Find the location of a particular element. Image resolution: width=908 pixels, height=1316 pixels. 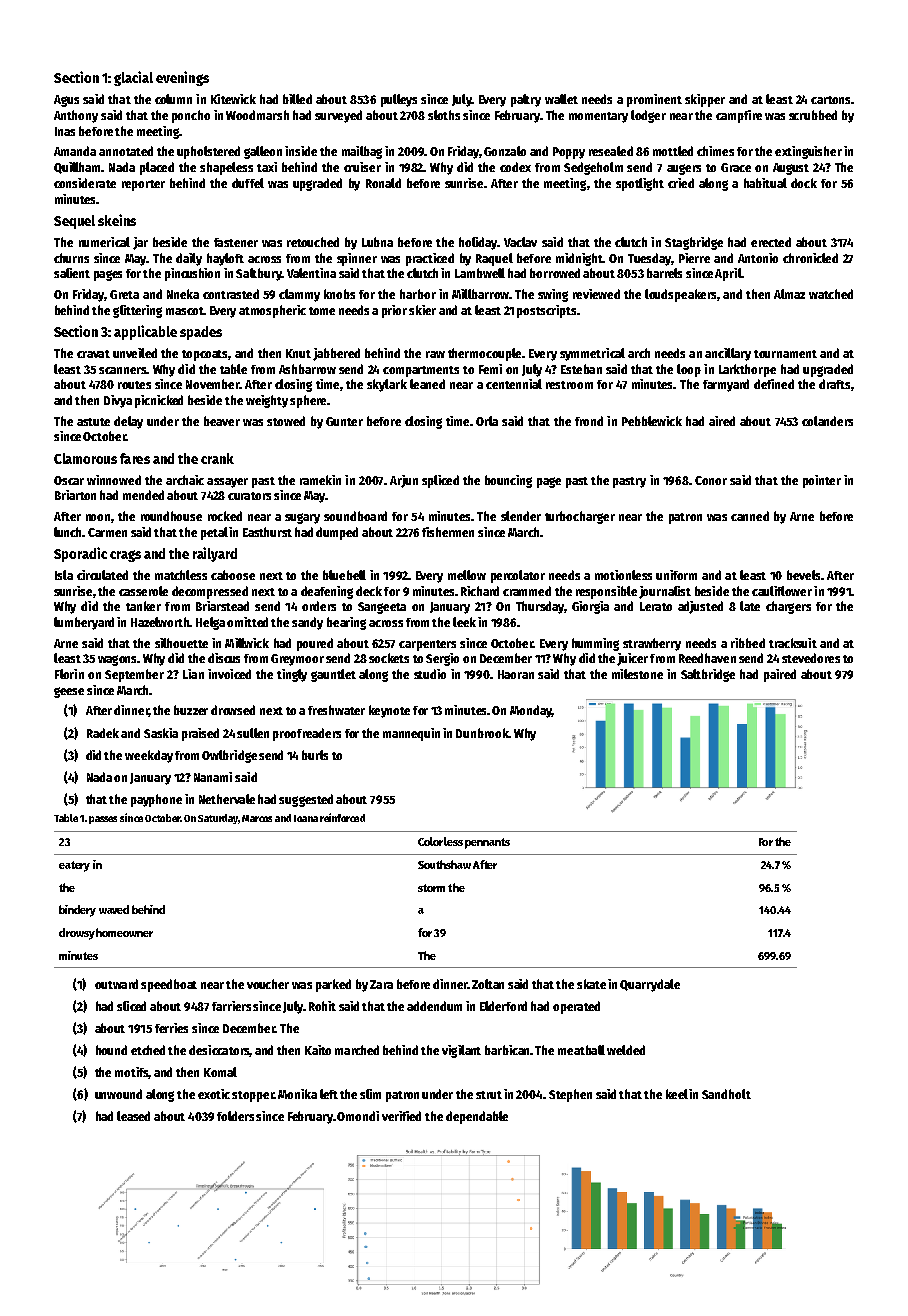

Almaz is located at coordinates (789, 294).
